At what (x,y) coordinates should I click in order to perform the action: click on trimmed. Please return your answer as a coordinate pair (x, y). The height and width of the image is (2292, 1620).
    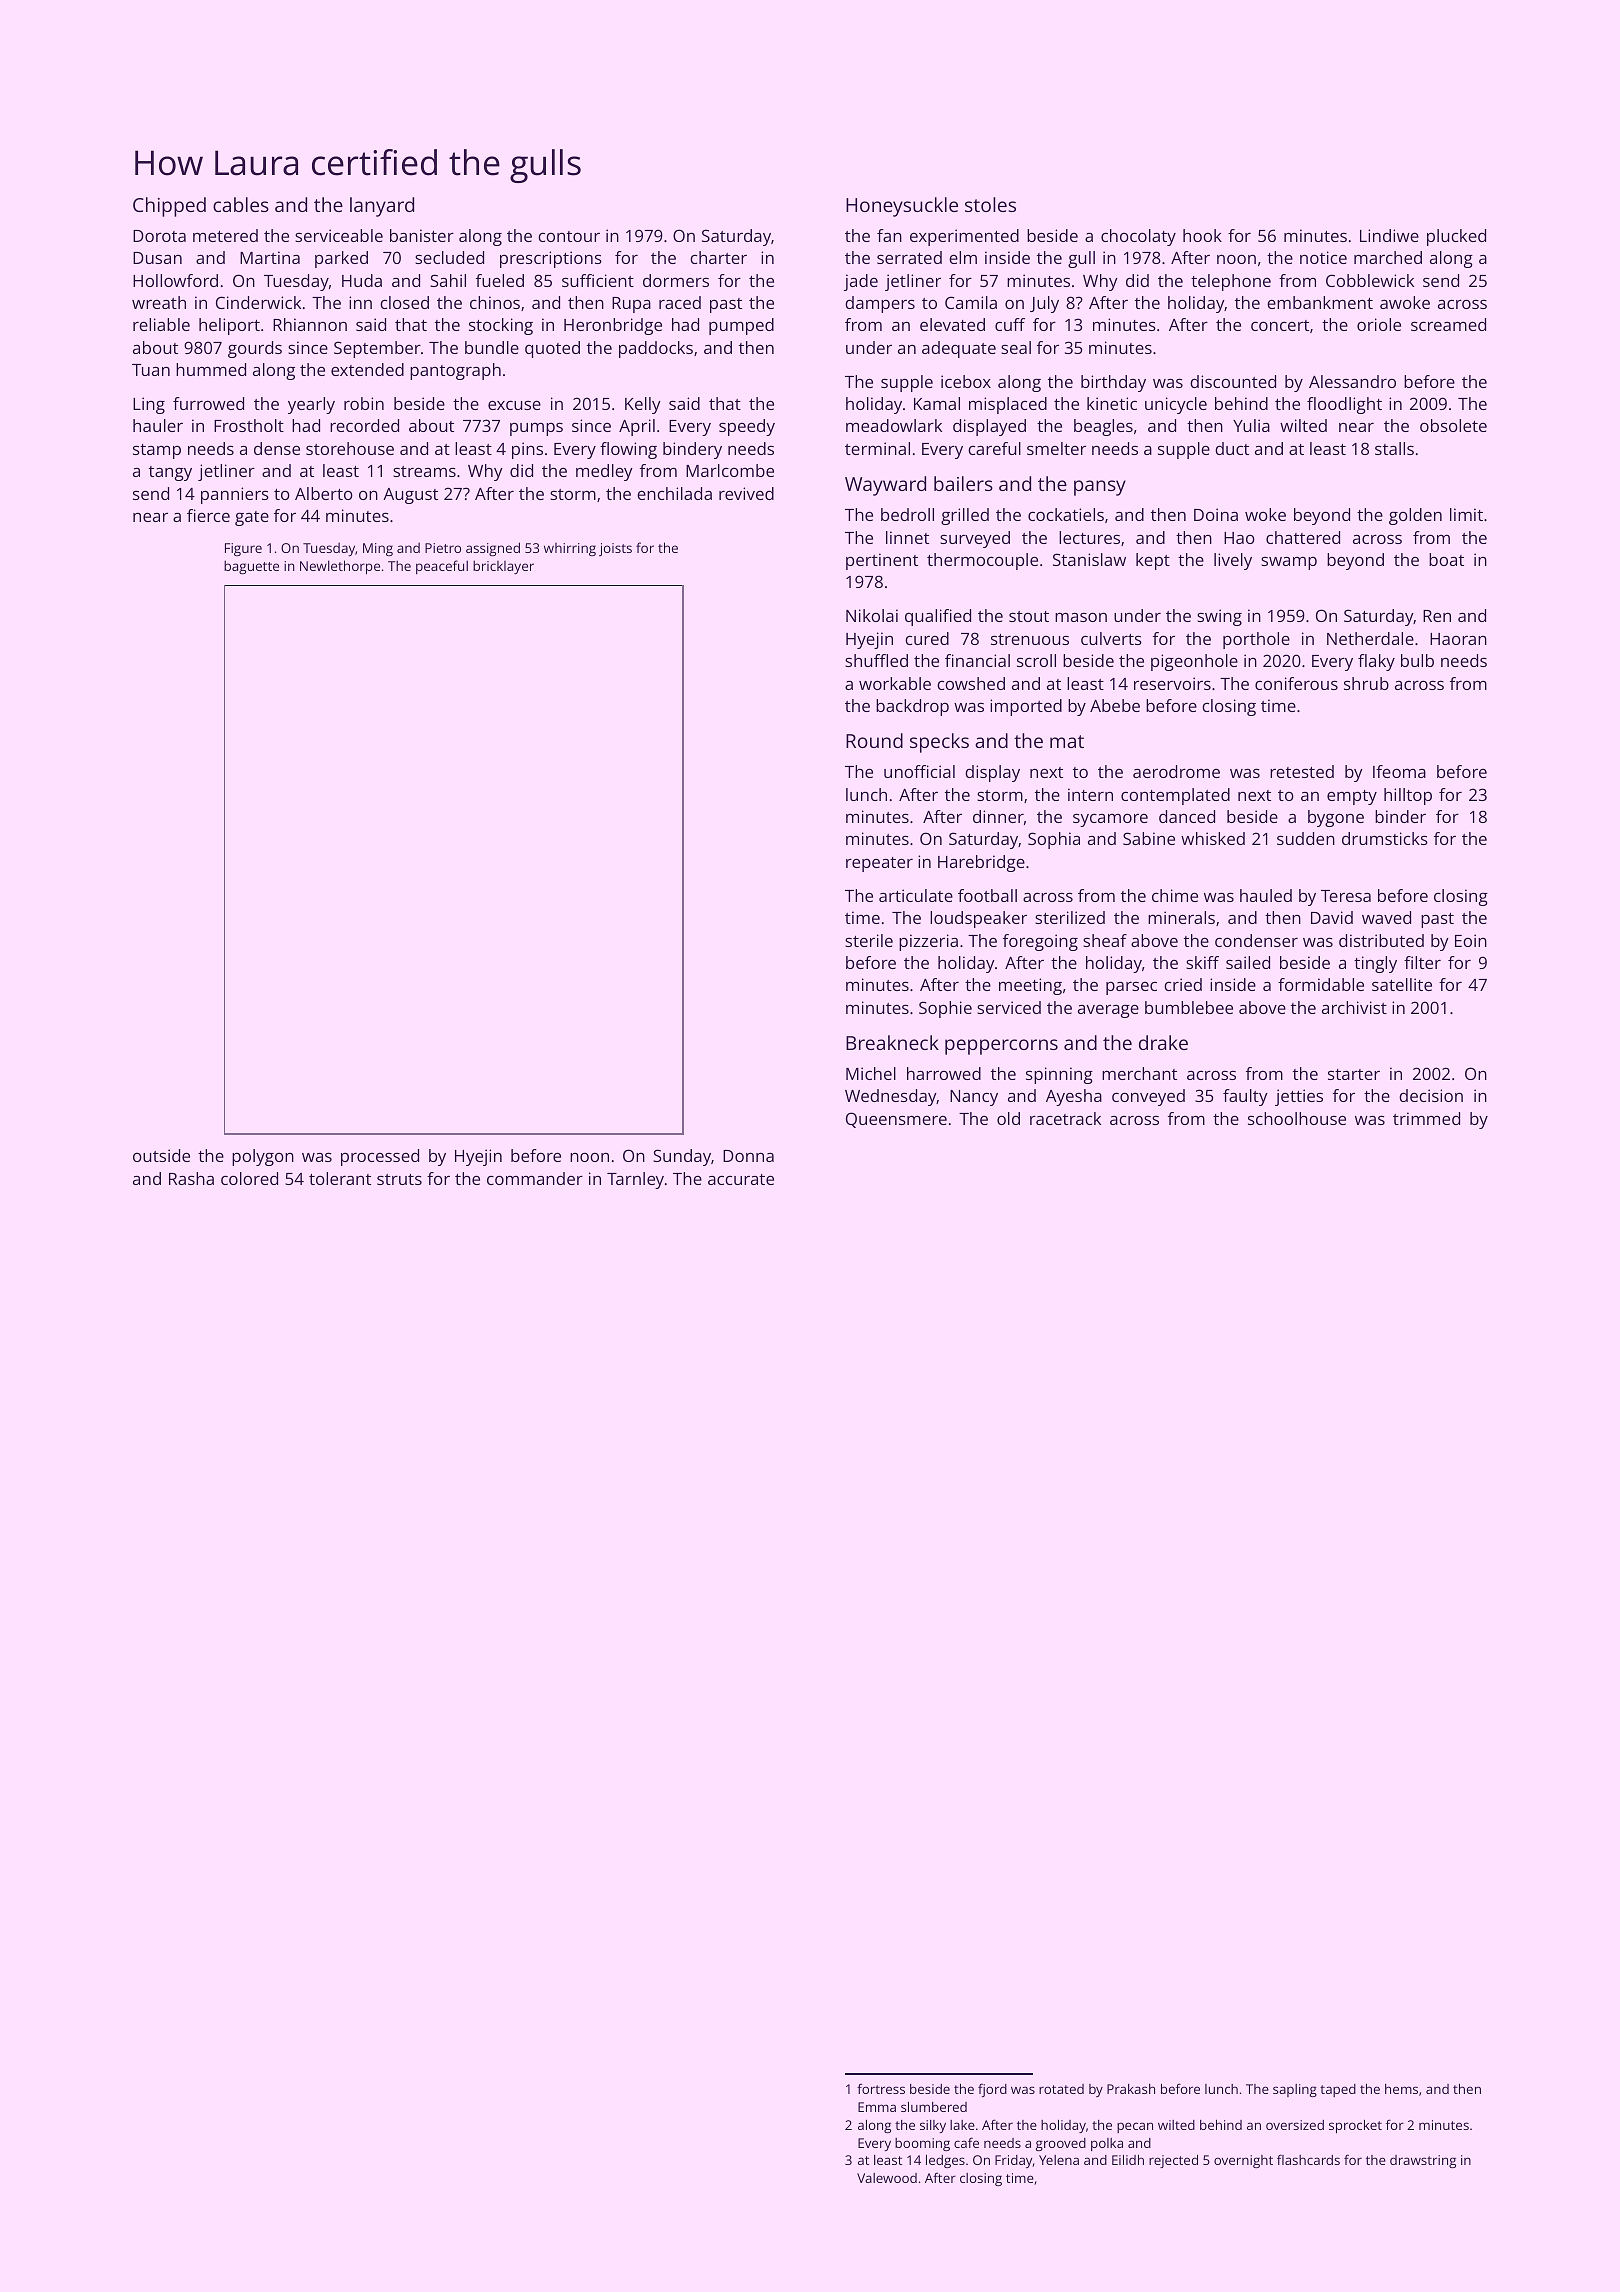
    Looking at the image, I should click on (1426, 1118).
